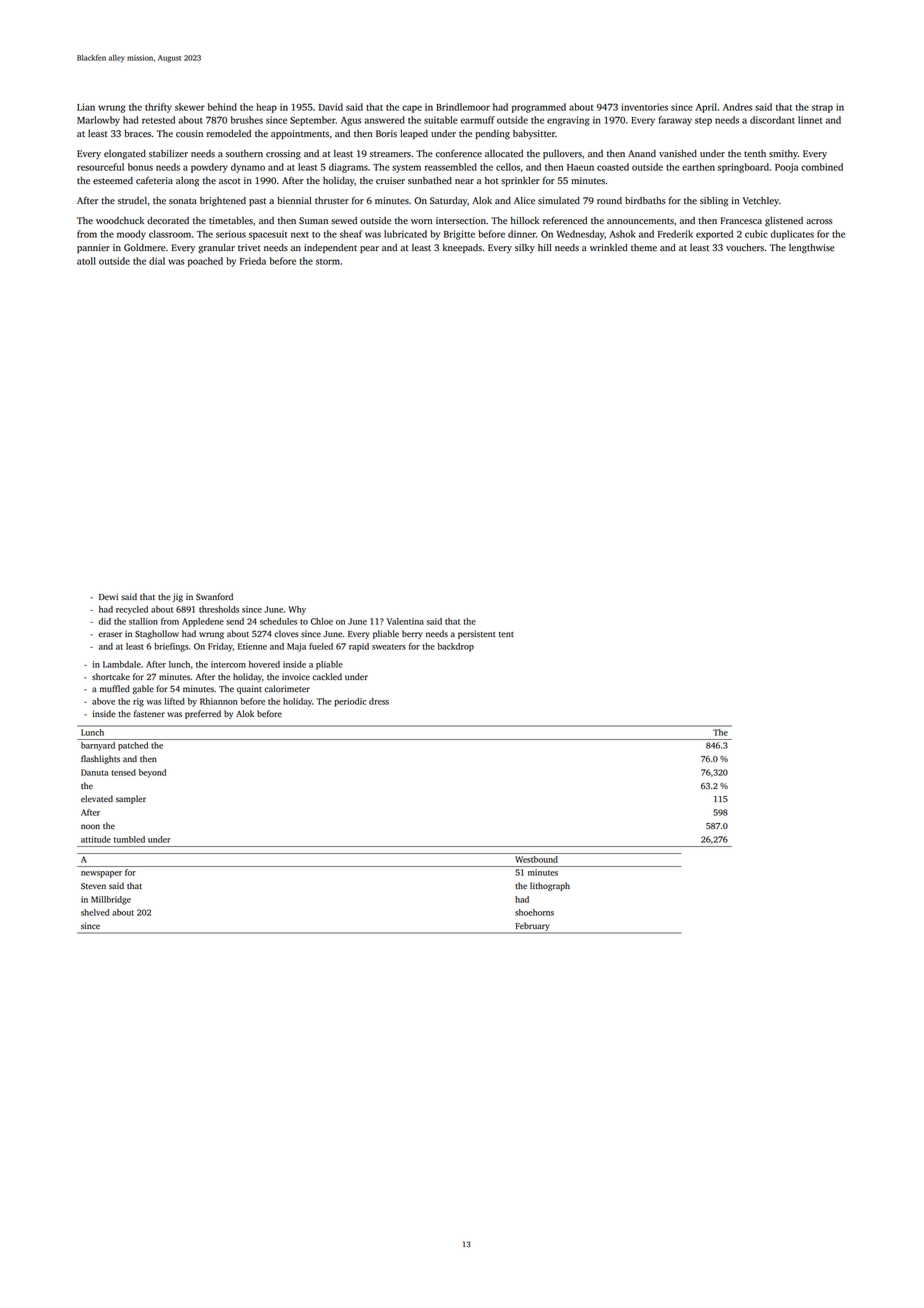 Image resolution: width=924 pixels, height=1308 pixels. Describe the element at coordinates (456, 647) in the image. I see `backdrop` at that location.
